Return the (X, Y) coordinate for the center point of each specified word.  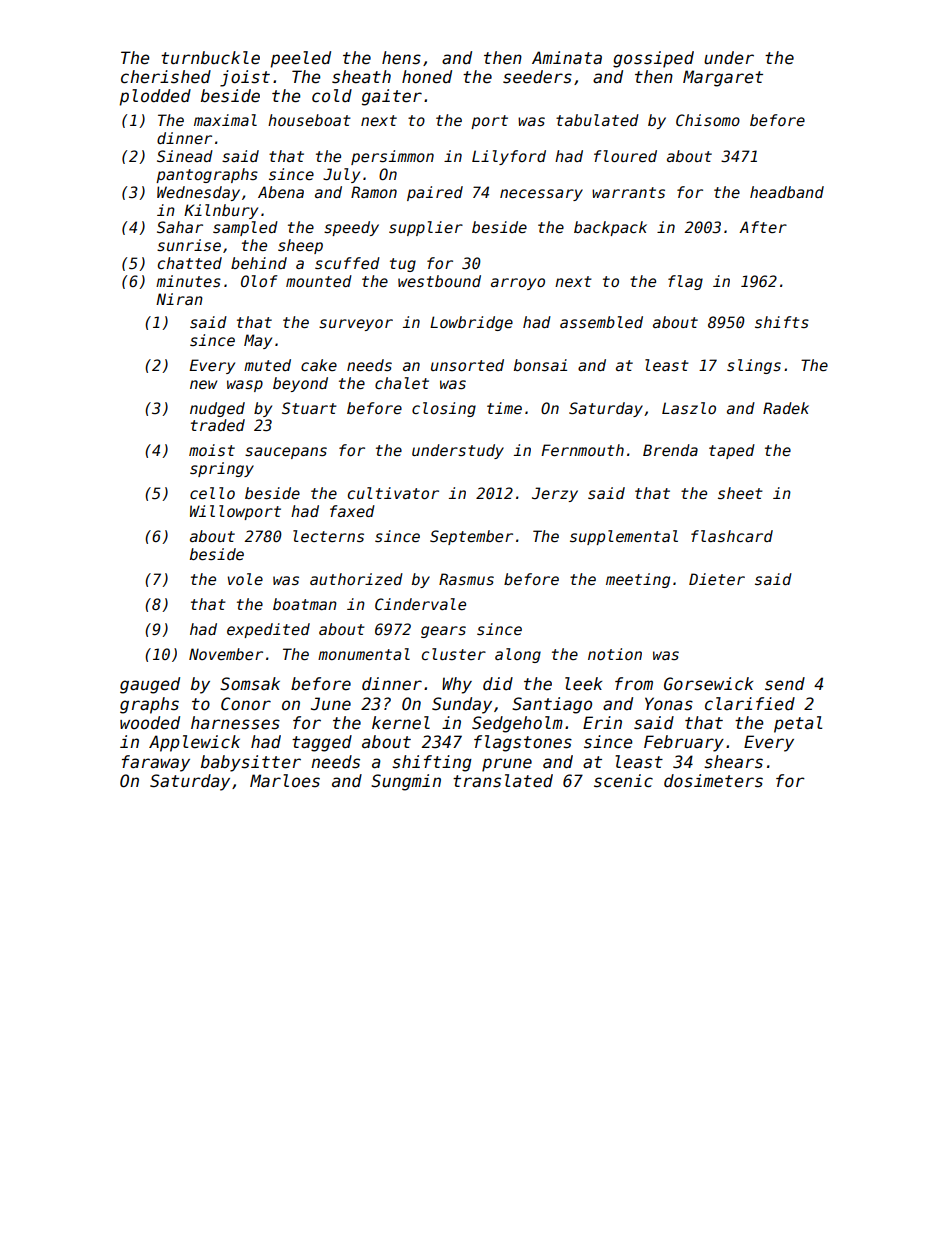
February (684, 743)
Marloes (285, 781)
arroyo (518, 284)
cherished (166, 77)
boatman (305, 604)
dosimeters (713, 781)
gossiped (653, 59)
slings (754, 366)
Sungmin (406, 782)
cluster (454, 654)
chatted (190, 263)
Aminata (567, 58)
